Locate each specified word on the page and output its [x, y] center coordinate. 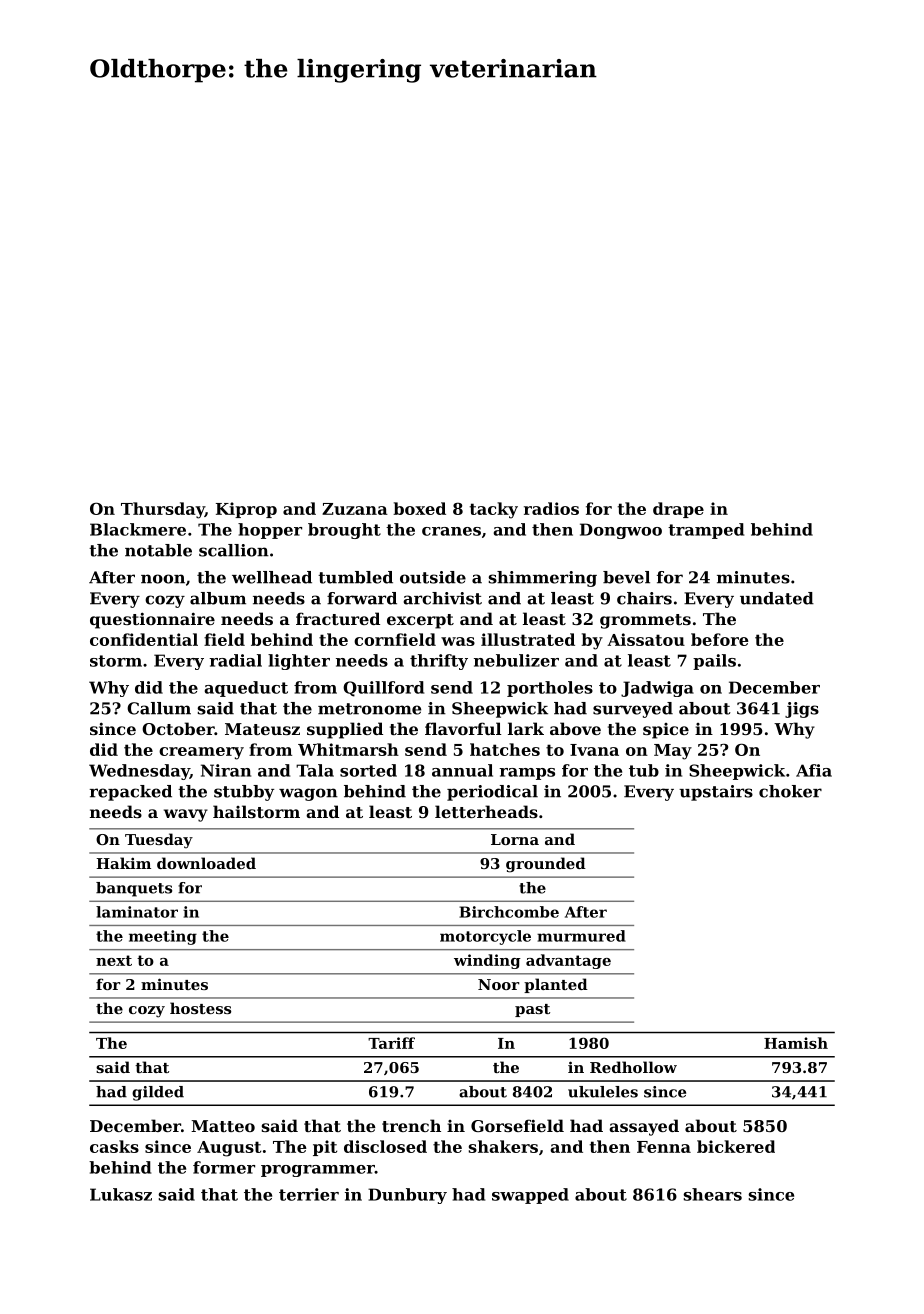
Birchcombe [509, 912]
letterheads [486, 811]
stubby [244, 793]
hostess [200, 1008]
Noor [499, 984]
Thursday [163, 510]
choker [790, 791]
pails [714, 662]
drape [678, 510]
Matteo [223, 1126]
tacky [494, 510]
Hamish [796, 1043]
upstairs [716, 793]
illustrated [528, 639]
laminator [137, 912]
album [218, 598]
